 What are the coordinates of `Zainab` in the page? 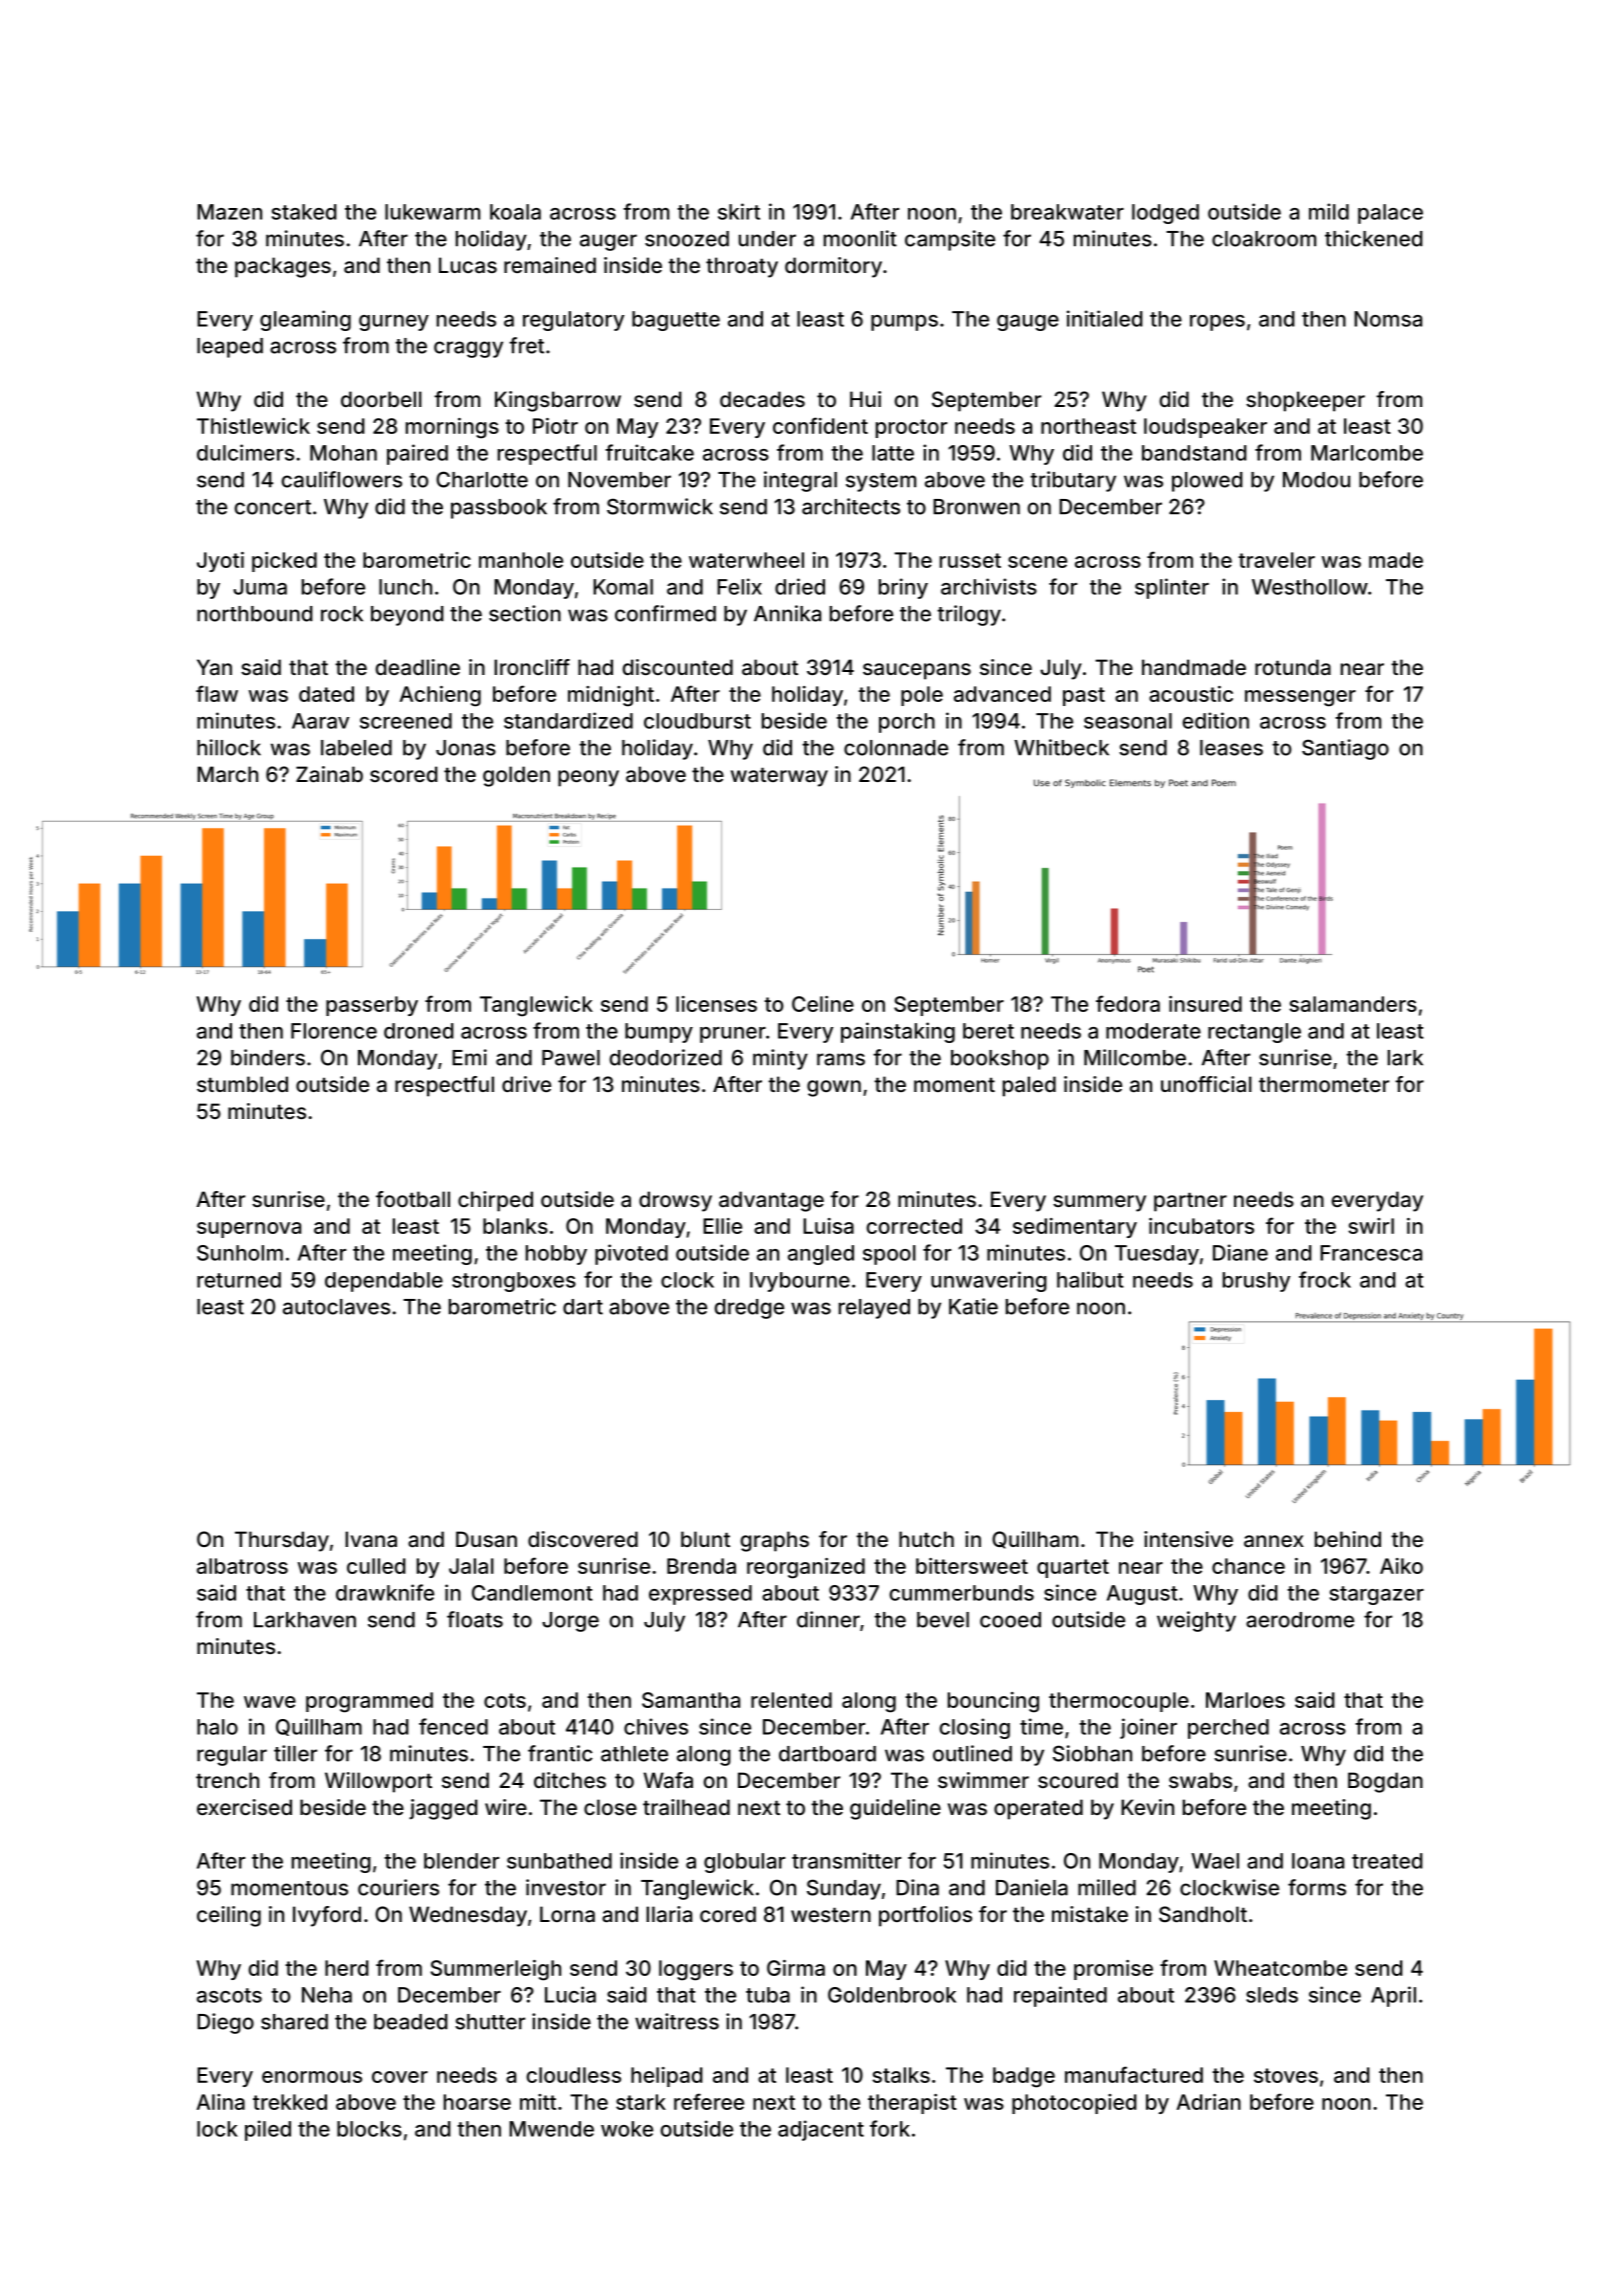 It's located at (329, 774).
